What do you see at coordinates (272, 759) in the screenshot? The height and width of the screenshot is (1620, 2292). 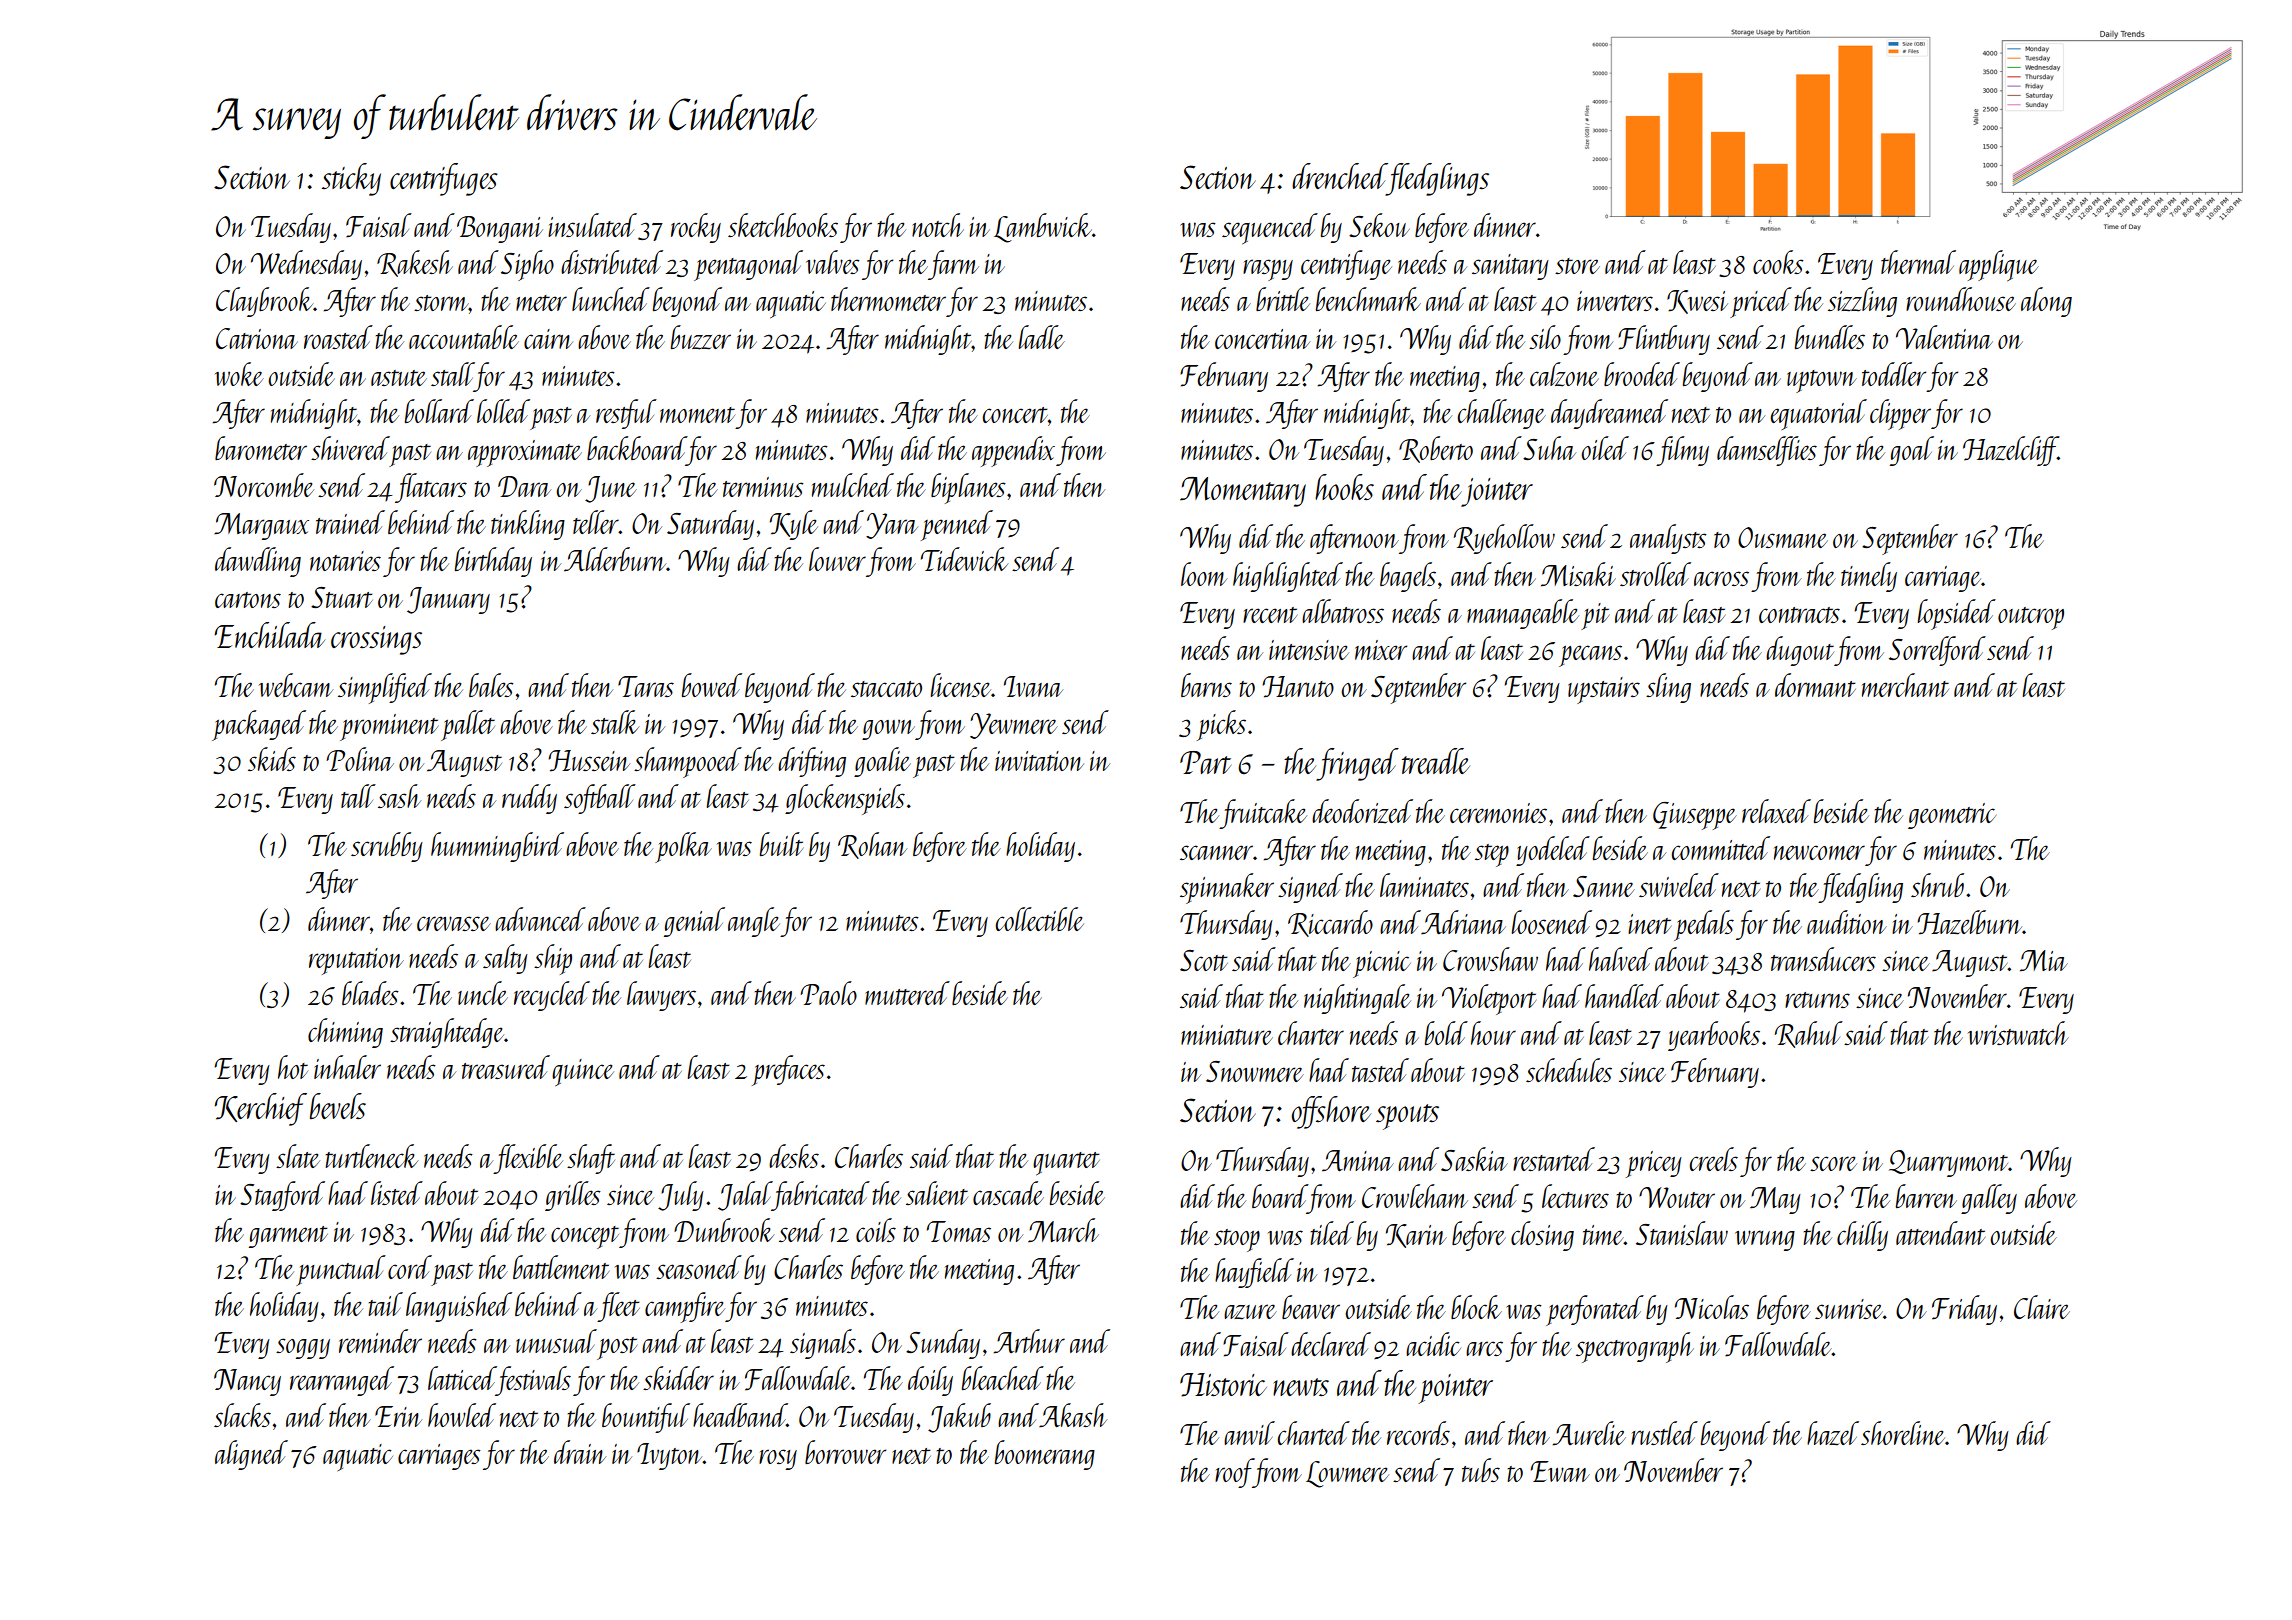 I see `skids` at bounding box center [272, 759].
